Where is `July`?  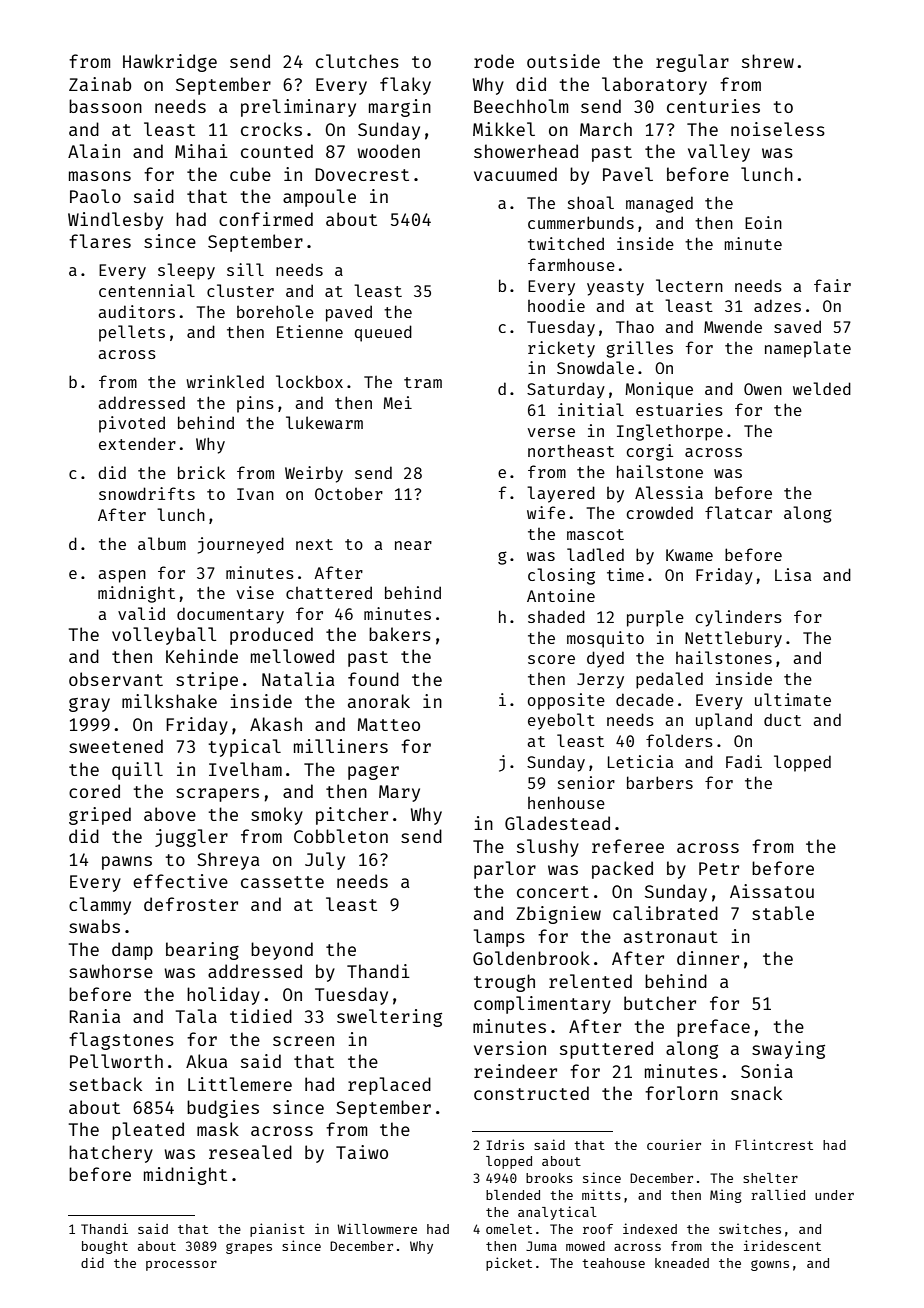 July is located at coordinates (325, 861).
